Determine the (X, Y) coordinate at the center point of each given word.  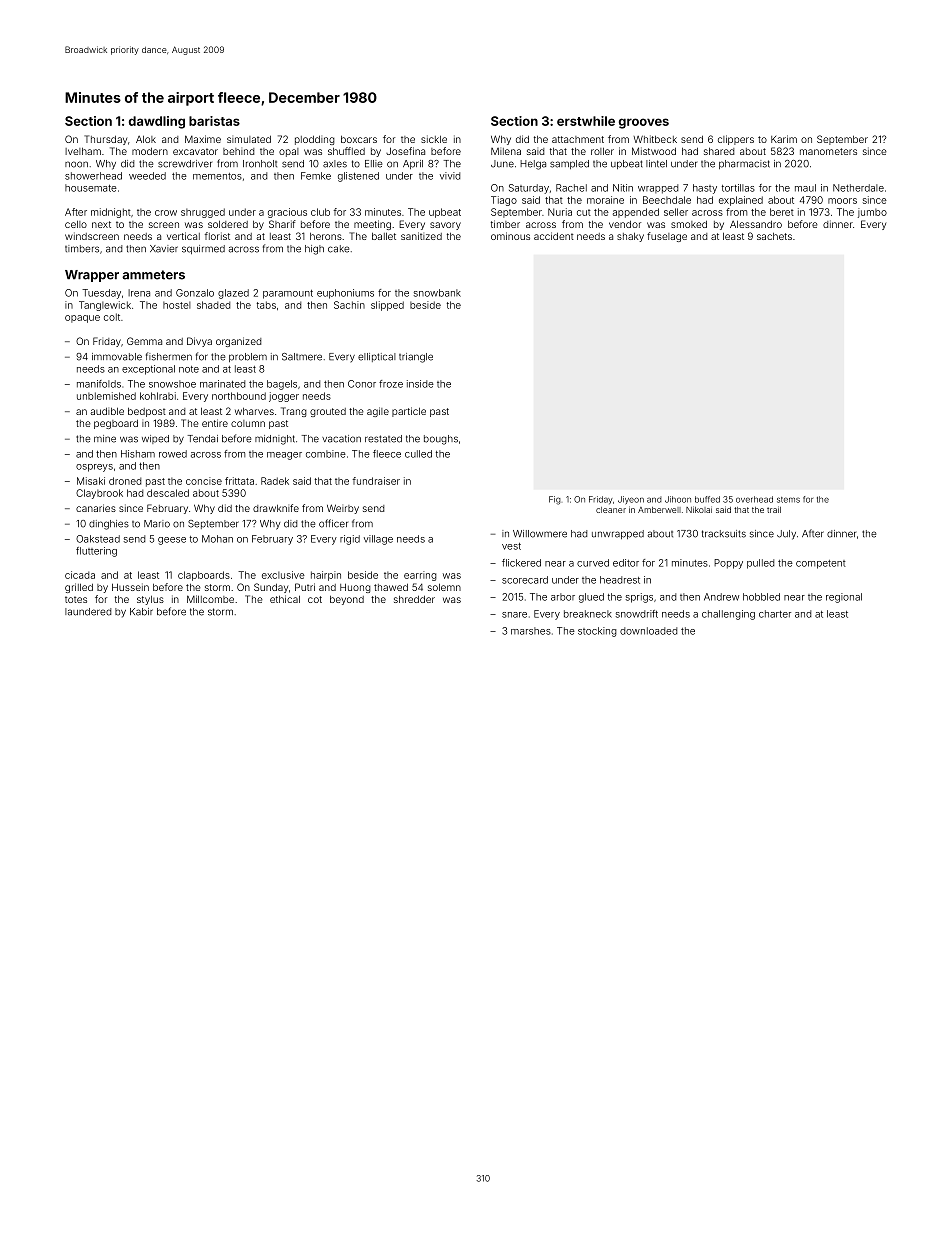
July (786, 535)
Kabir (141, 612)
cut (584, 212)
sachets (774, 236)
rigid (350, 540)
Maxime (203, 139)
